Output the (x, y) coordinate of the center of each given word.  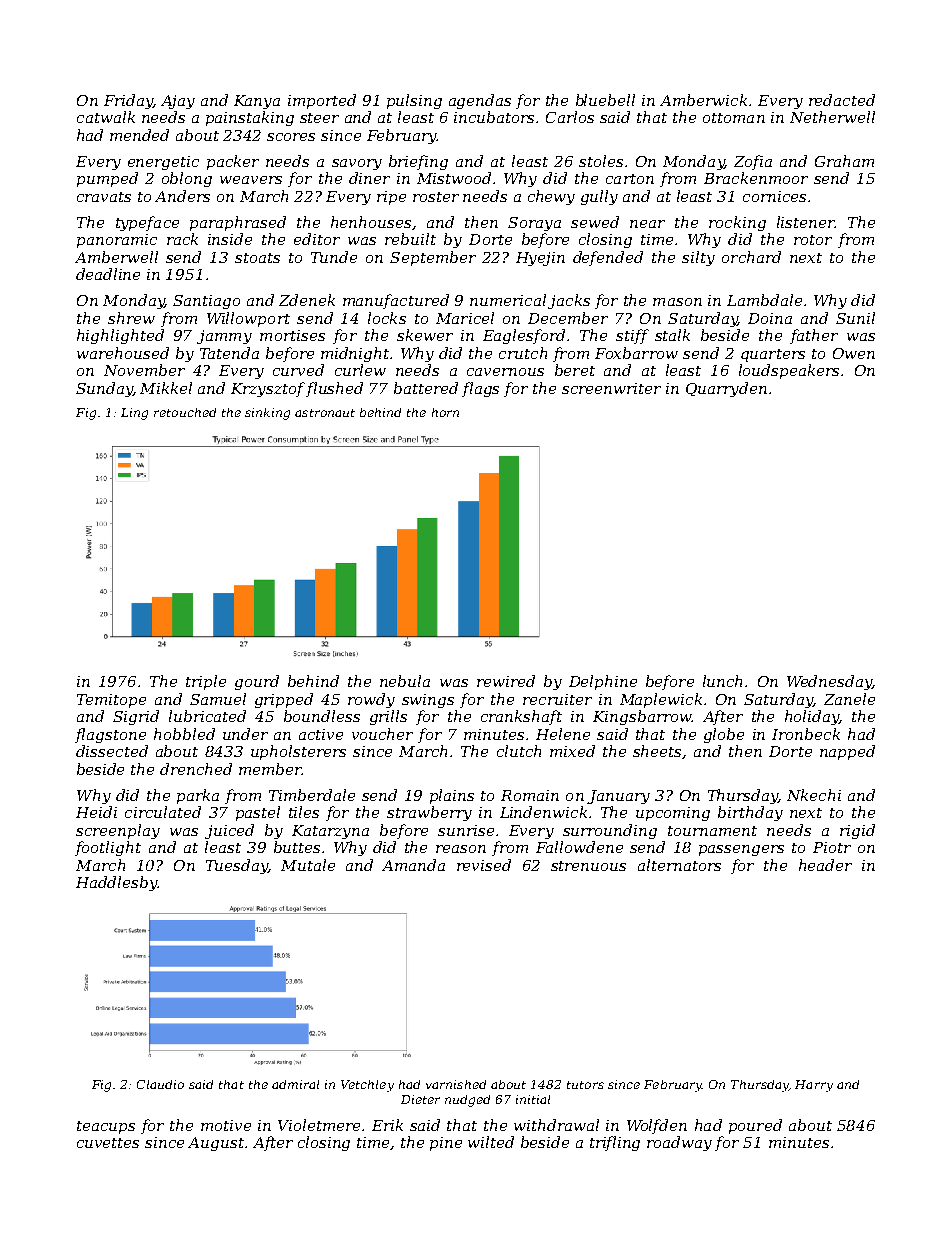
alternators (679, 865)
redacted (842, 100)
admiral (295, 1084)
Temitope (111, 701)
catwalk (106, 117)
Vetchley (367, 1086)
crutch (523, 353)
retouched (185, 412)
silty (698, 258)
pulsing (414, 101)
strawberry (429, 813)
